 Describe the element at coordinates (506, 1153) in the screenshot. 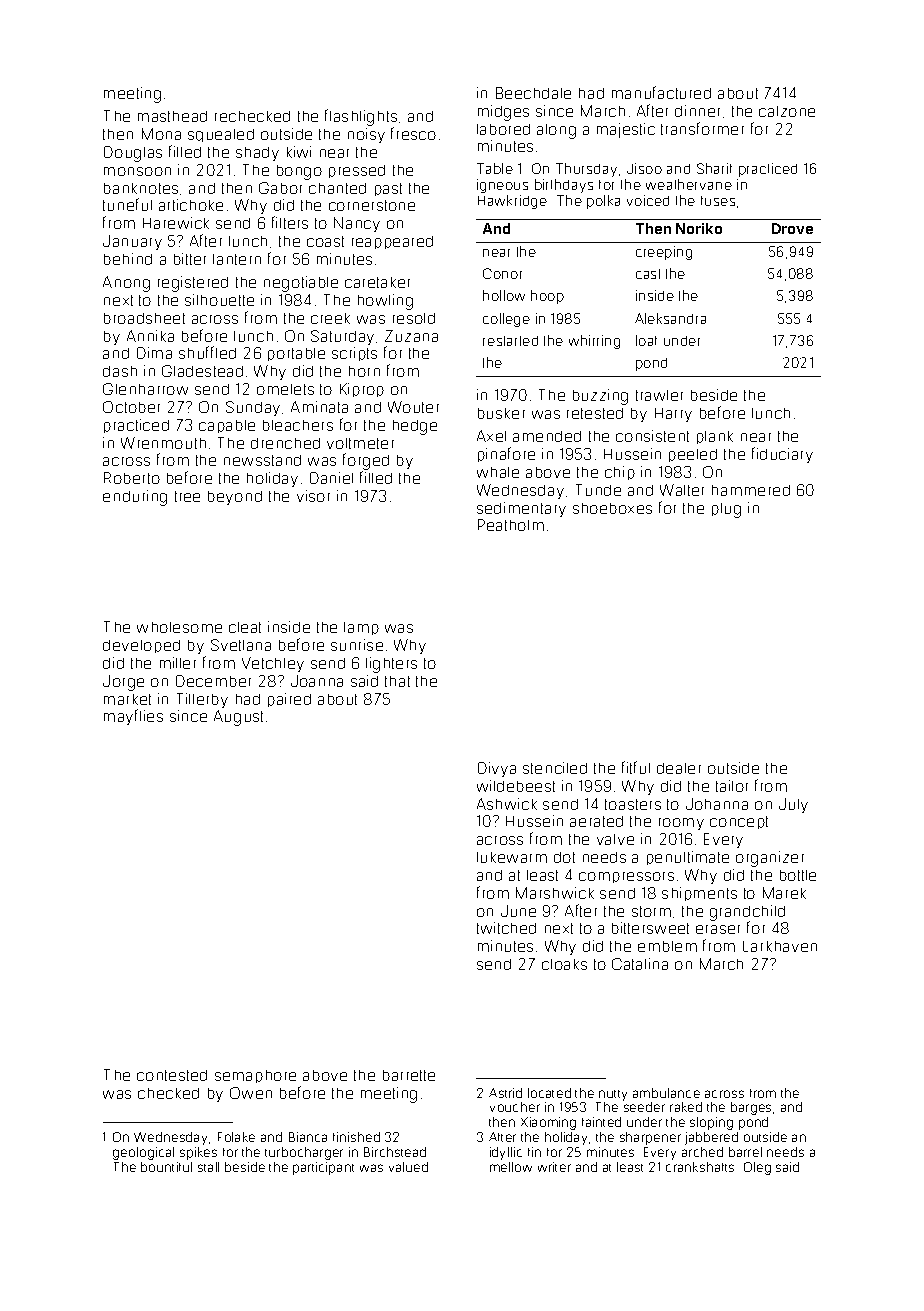

I see `idyllic` at that location.
